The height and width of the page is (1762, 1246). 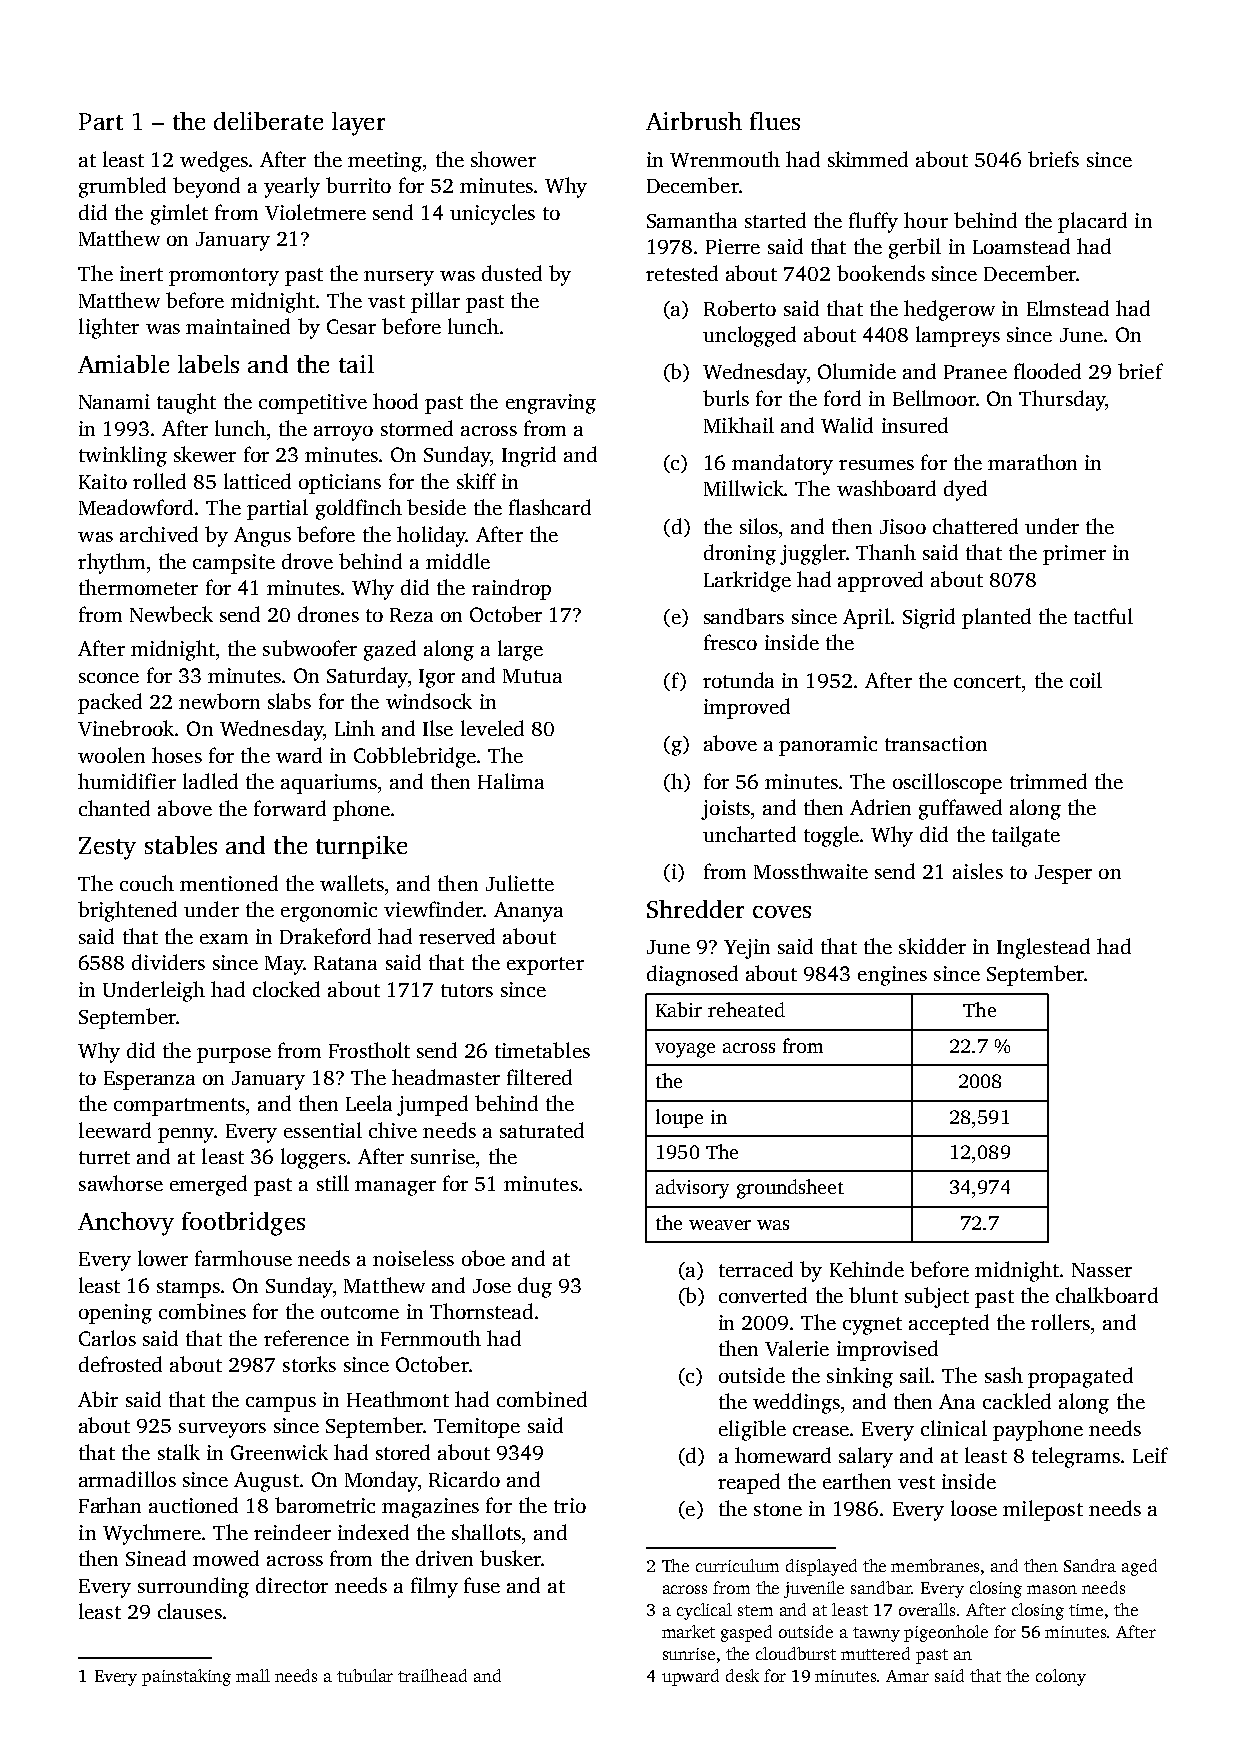 I want to click on silos, so click(x=759, y=526).
